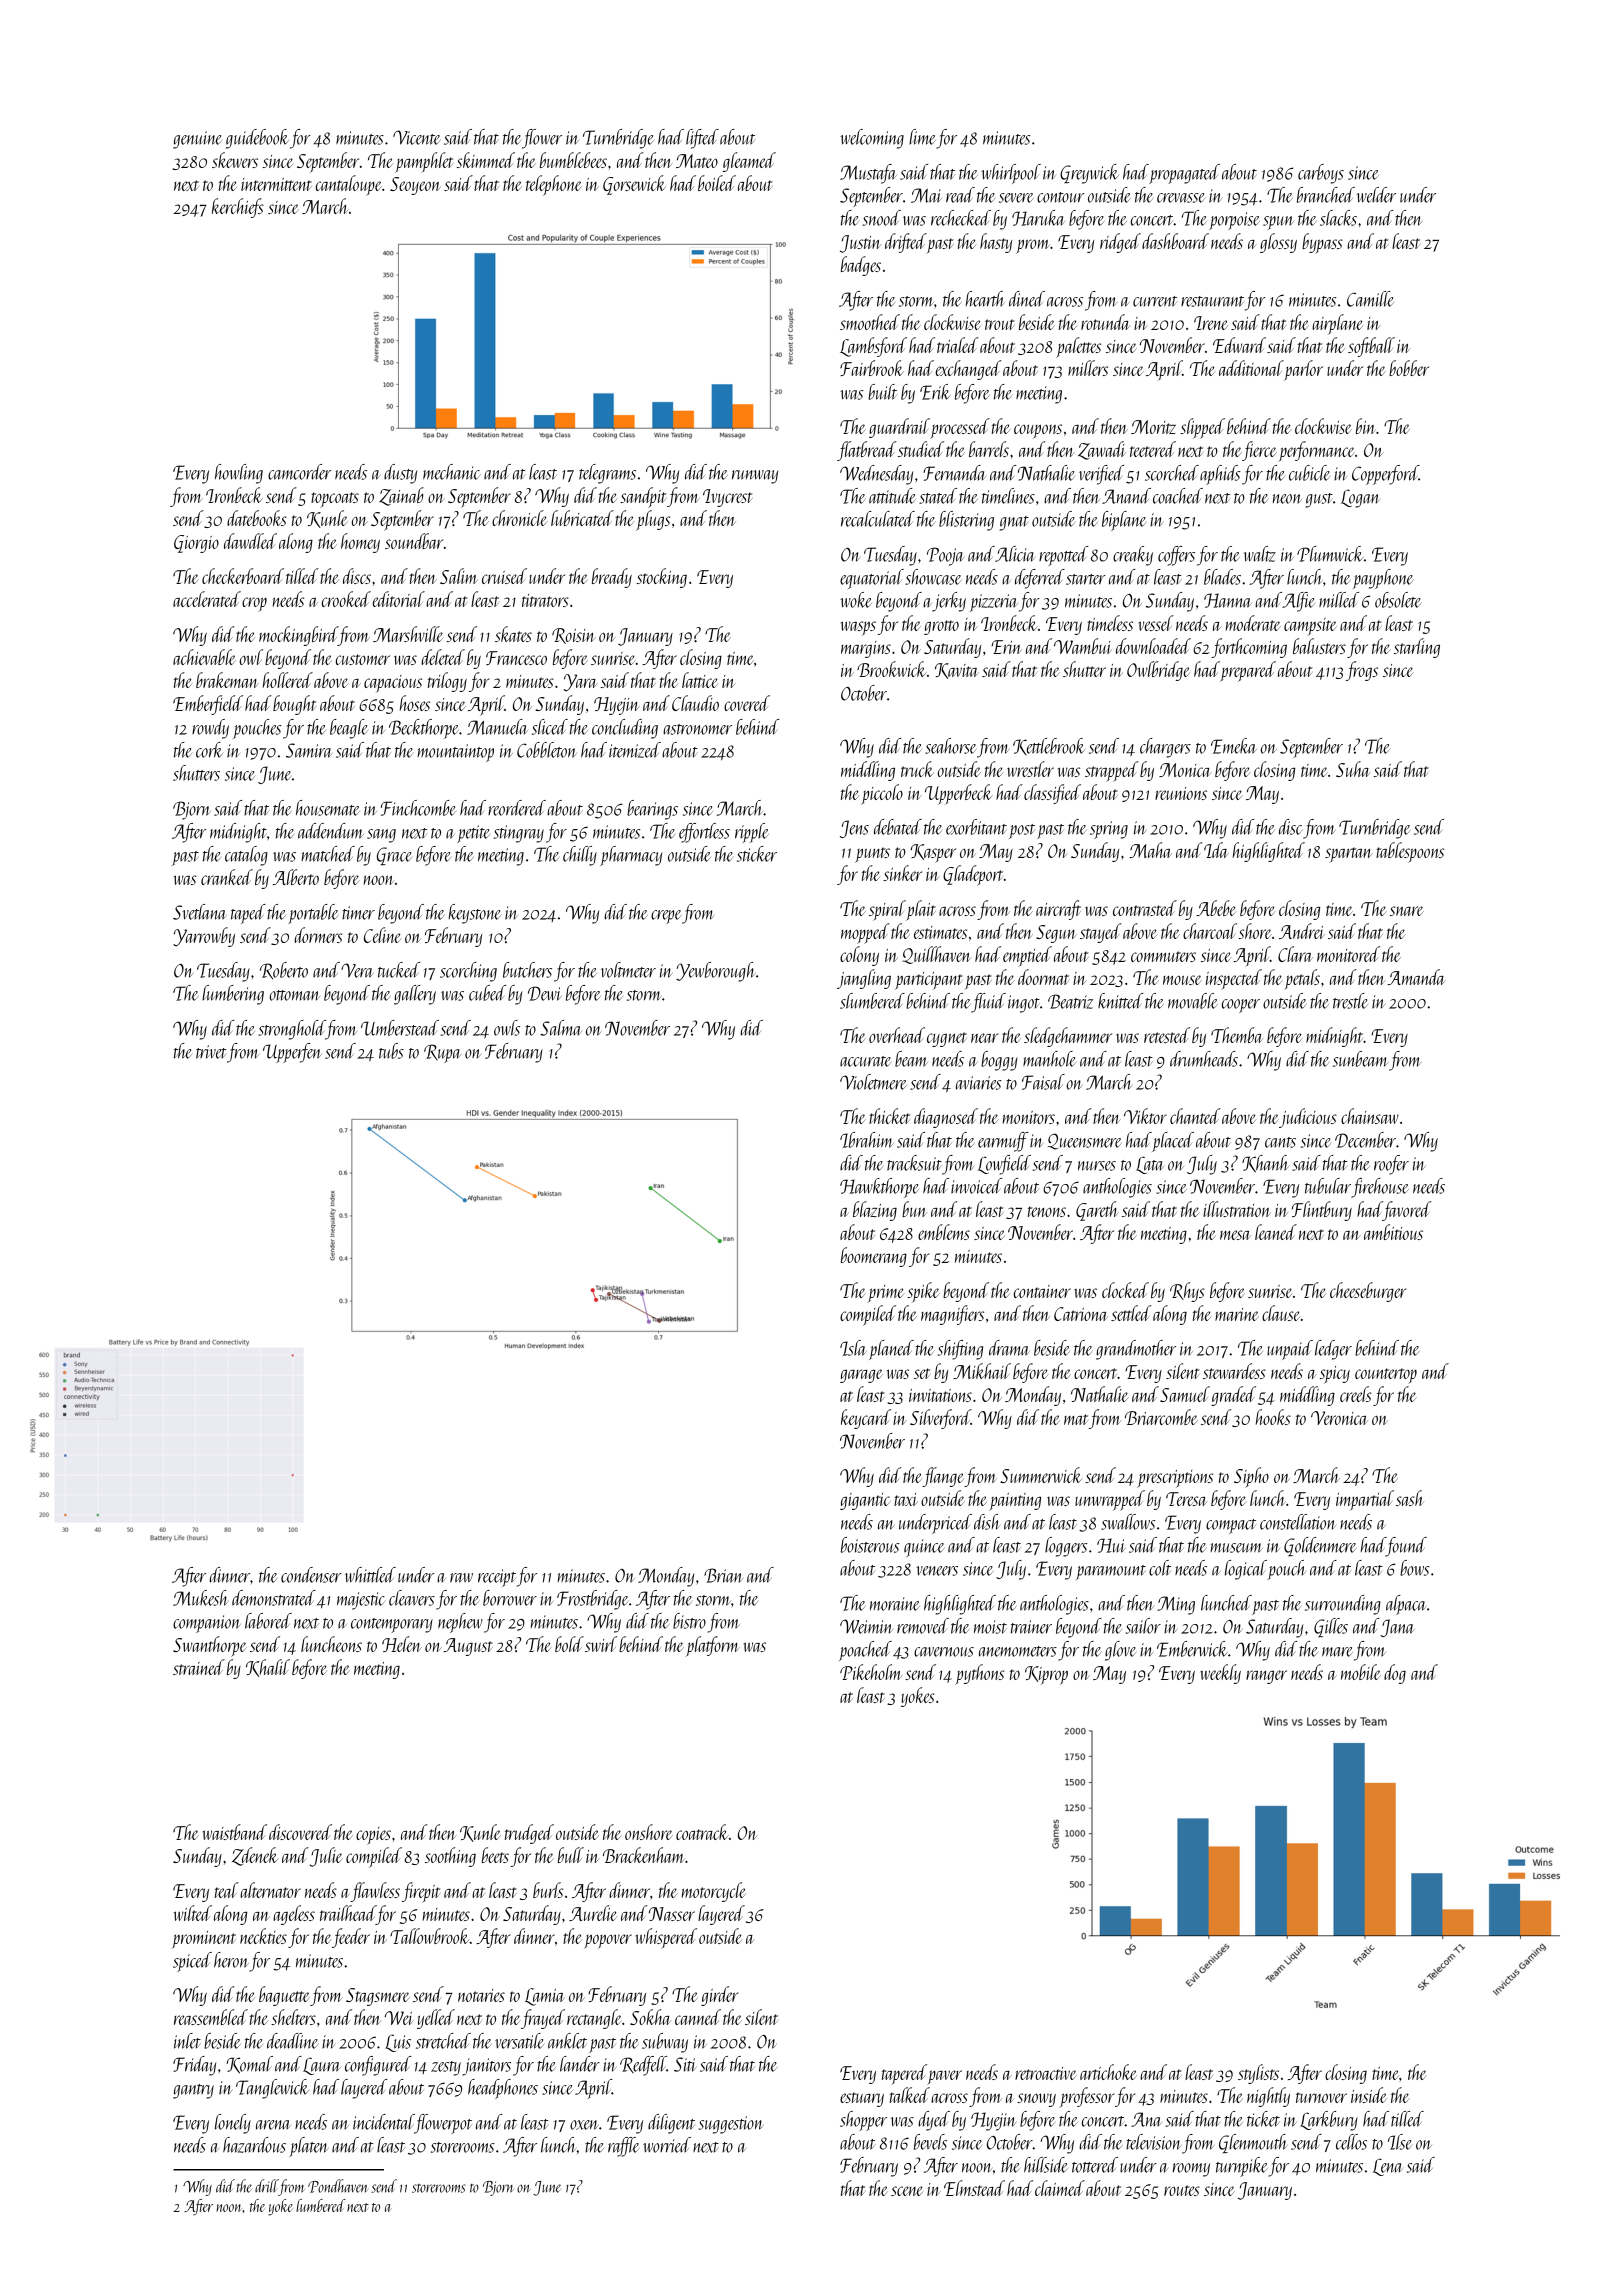 The height and width of the image is (2292, 1620). I want to click on worried, so click(667, 2145).
